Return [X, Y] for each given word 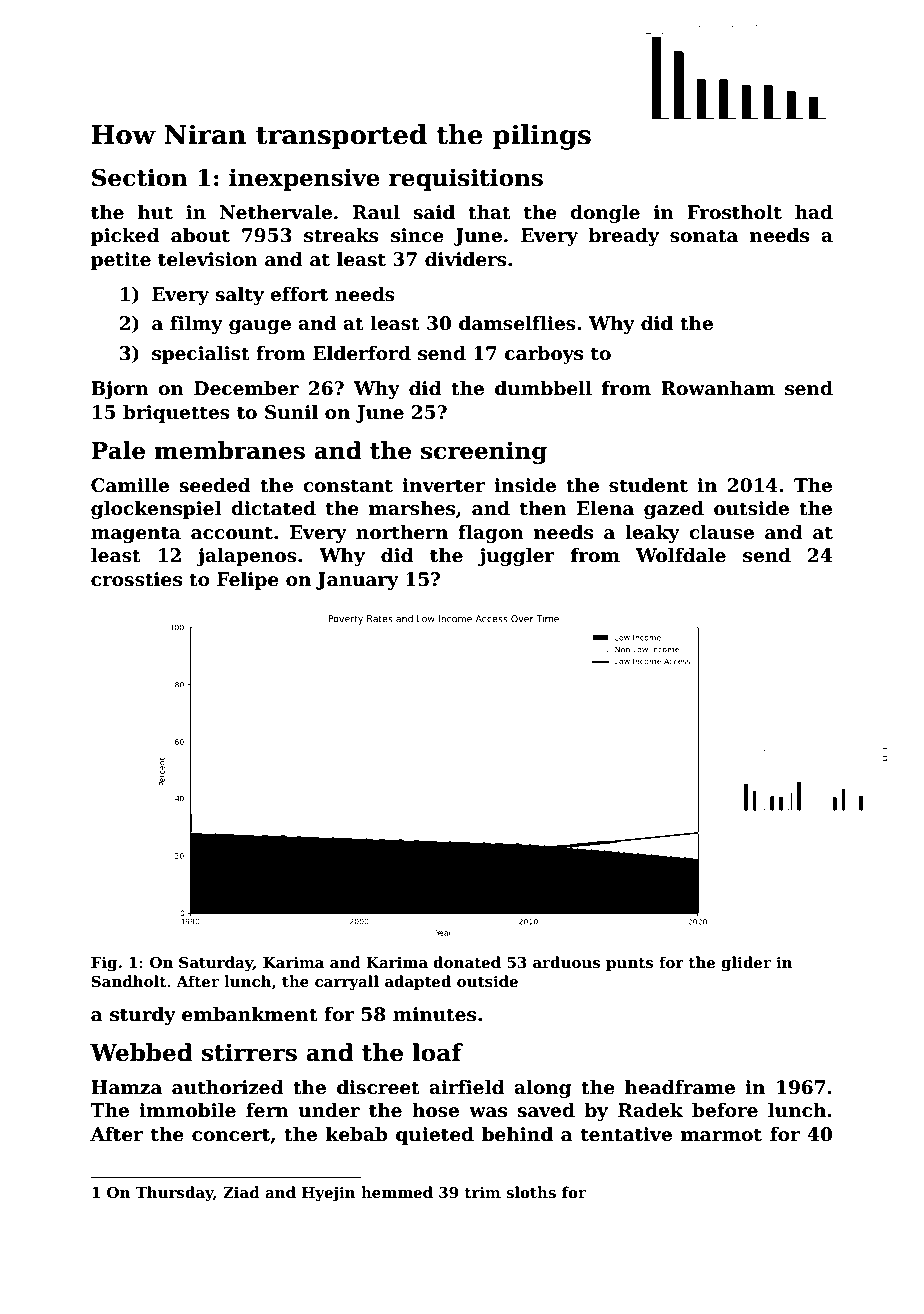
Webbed [141, 1052]
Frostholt [734, 212]
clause [721, 532]
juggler [516, 557]
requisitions [466, 179]
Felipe [248, 581]
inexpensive [304, 179]
